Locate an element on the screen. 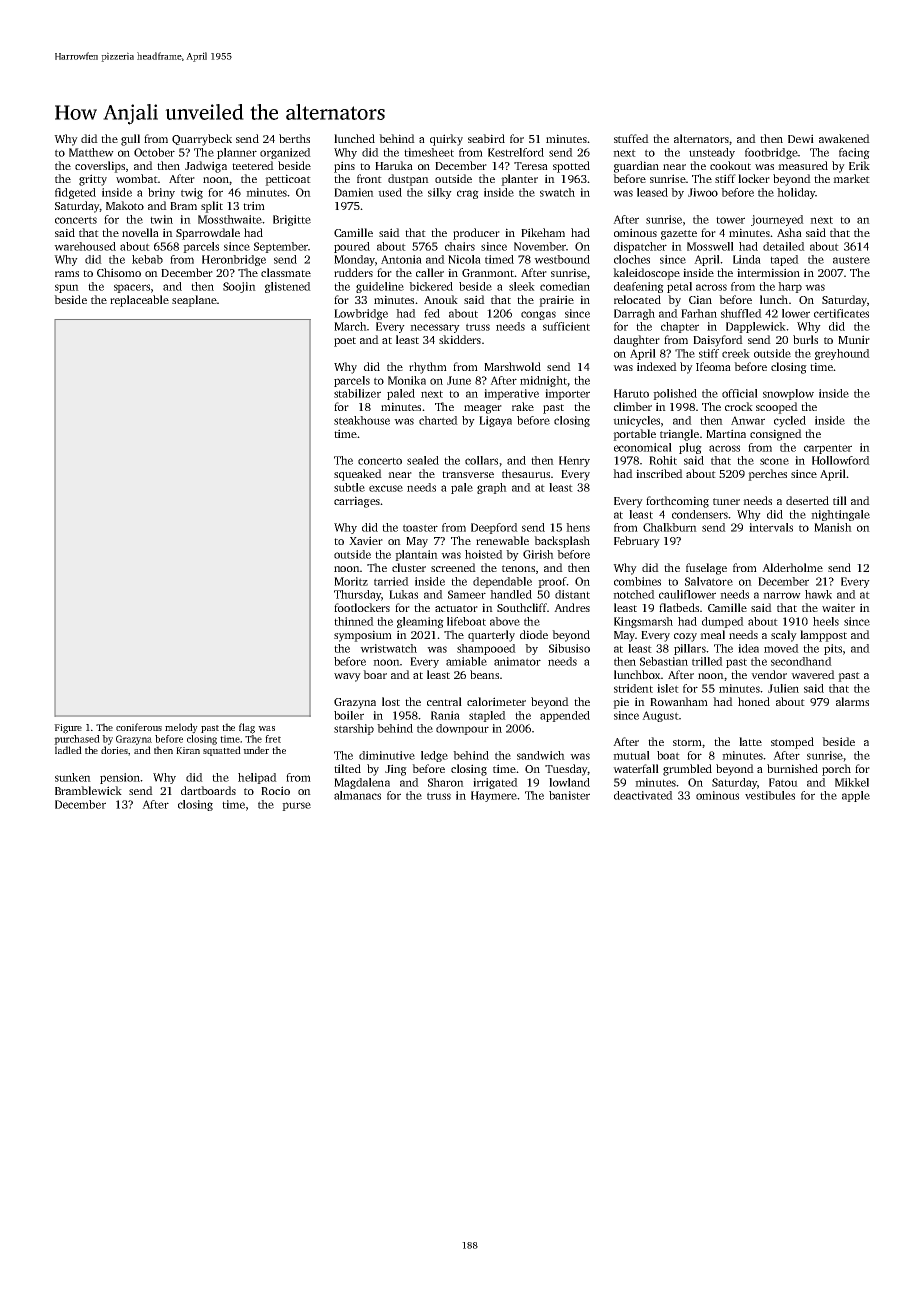 The image size is (924, 1308). Sharon is located at coordinates (446, 782).
